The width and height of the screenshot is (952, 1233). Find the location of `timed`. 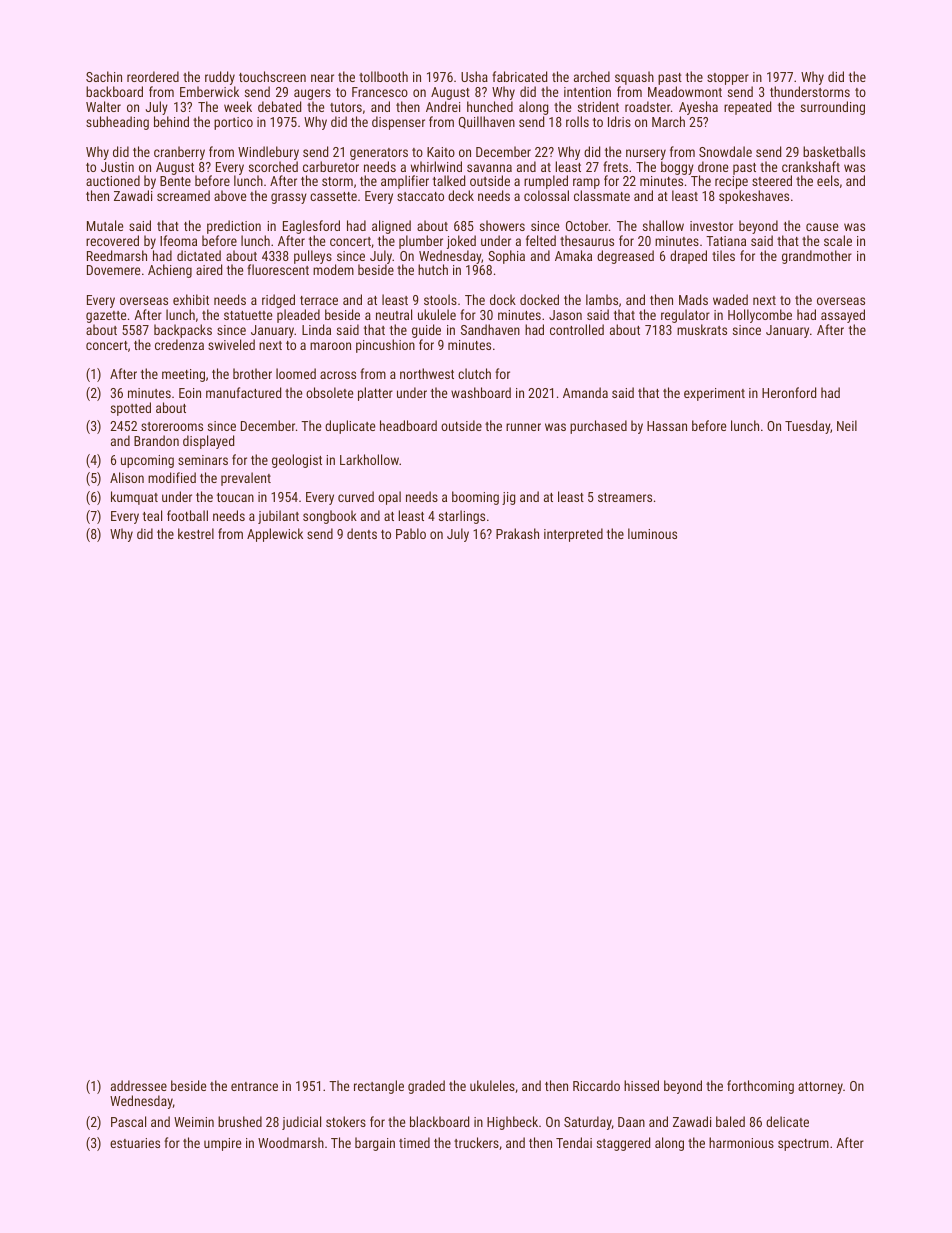

timed is located at coordinates (414, 1142).
